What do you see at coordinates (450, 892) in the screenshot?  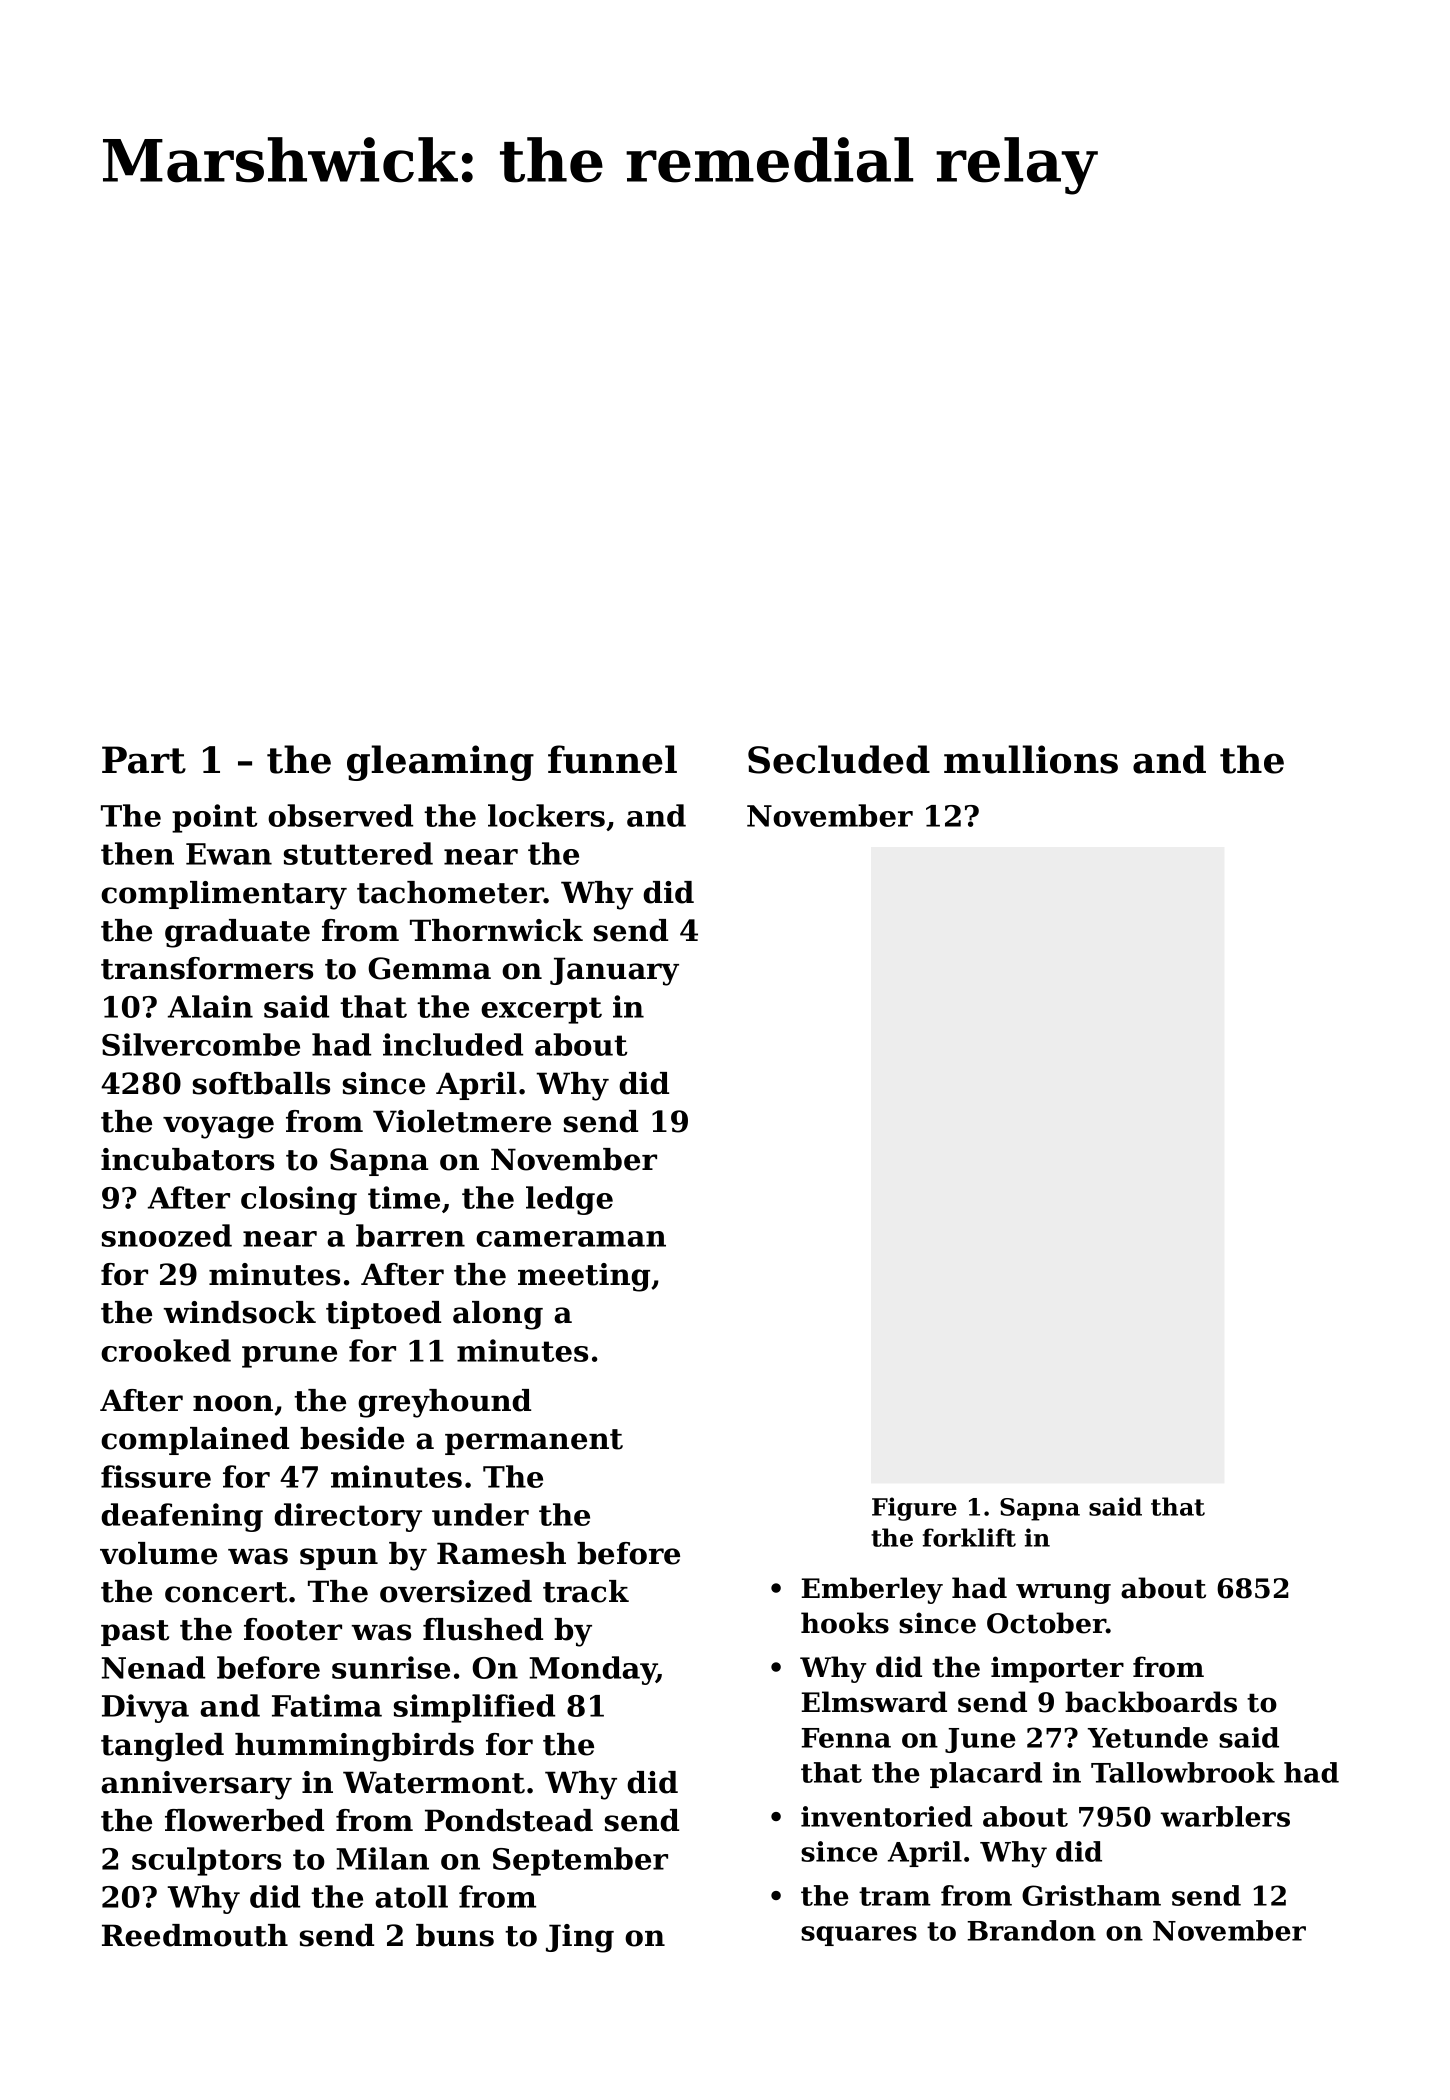 I see `tachometer` at bounding box center [450, 892].
